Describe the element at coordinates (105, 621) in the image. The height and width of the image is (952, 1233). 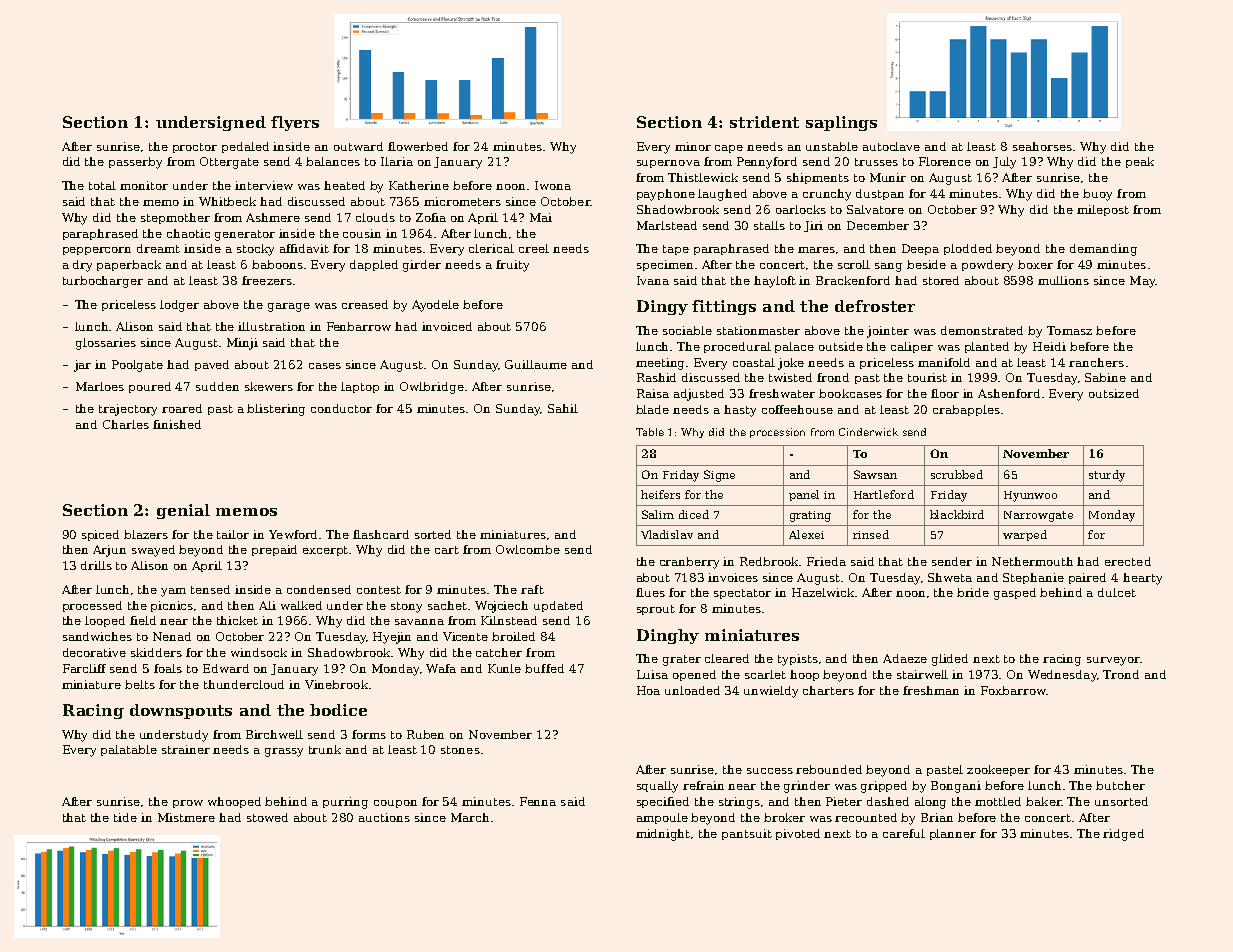
I see `looped` at that location.
